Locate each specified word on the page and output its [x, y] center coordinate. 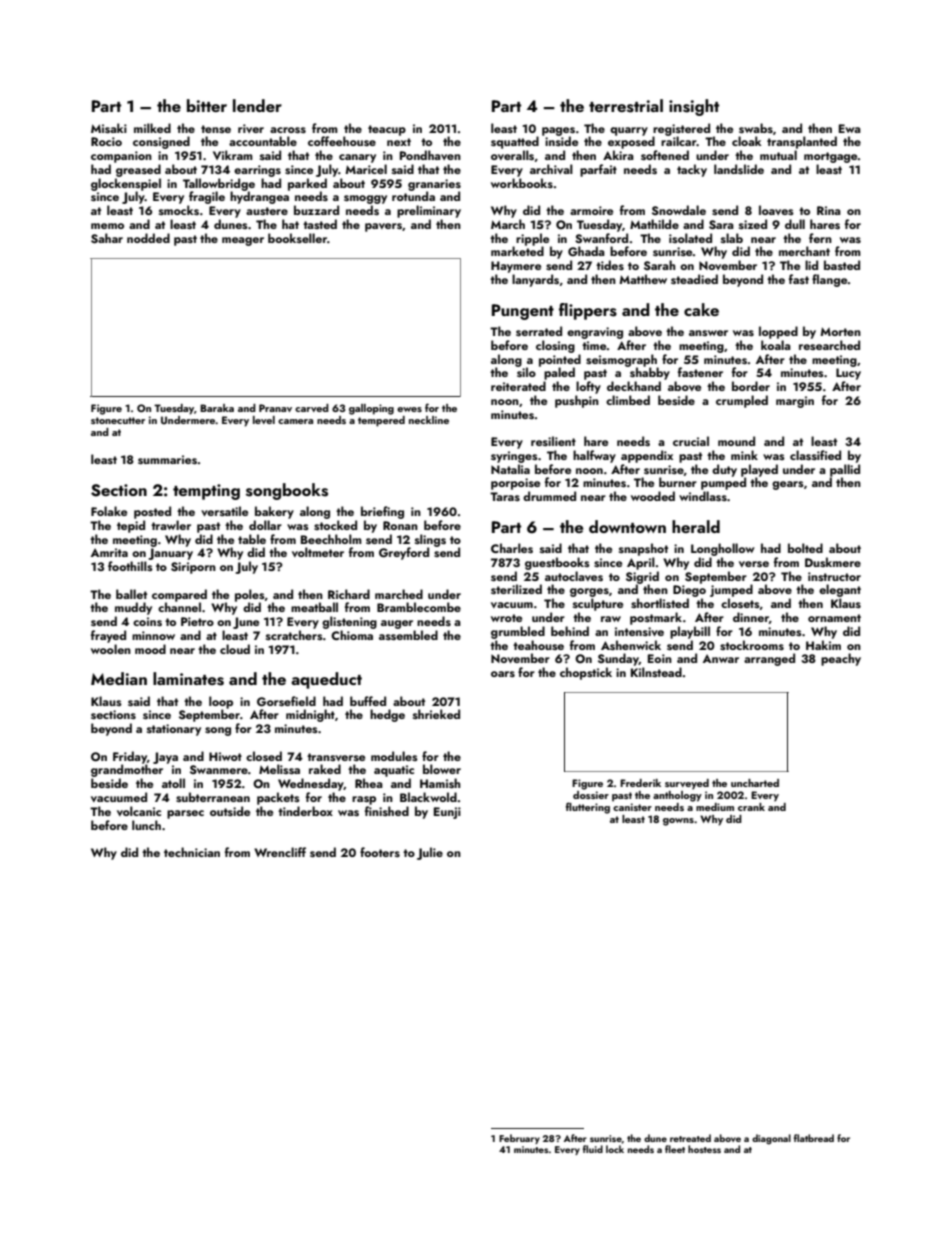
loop [221, 702]
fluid [593, 1149]
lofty [588, 387]
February [519, 1139]
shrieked [436, 714]
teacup [387, 130]
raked [325, 769]
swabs [756, 128]
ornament [834, 618]
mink [744, 455]
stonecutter [118, 420]
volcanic [139, 811]
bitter [207, 105]
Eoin [660, 658]
